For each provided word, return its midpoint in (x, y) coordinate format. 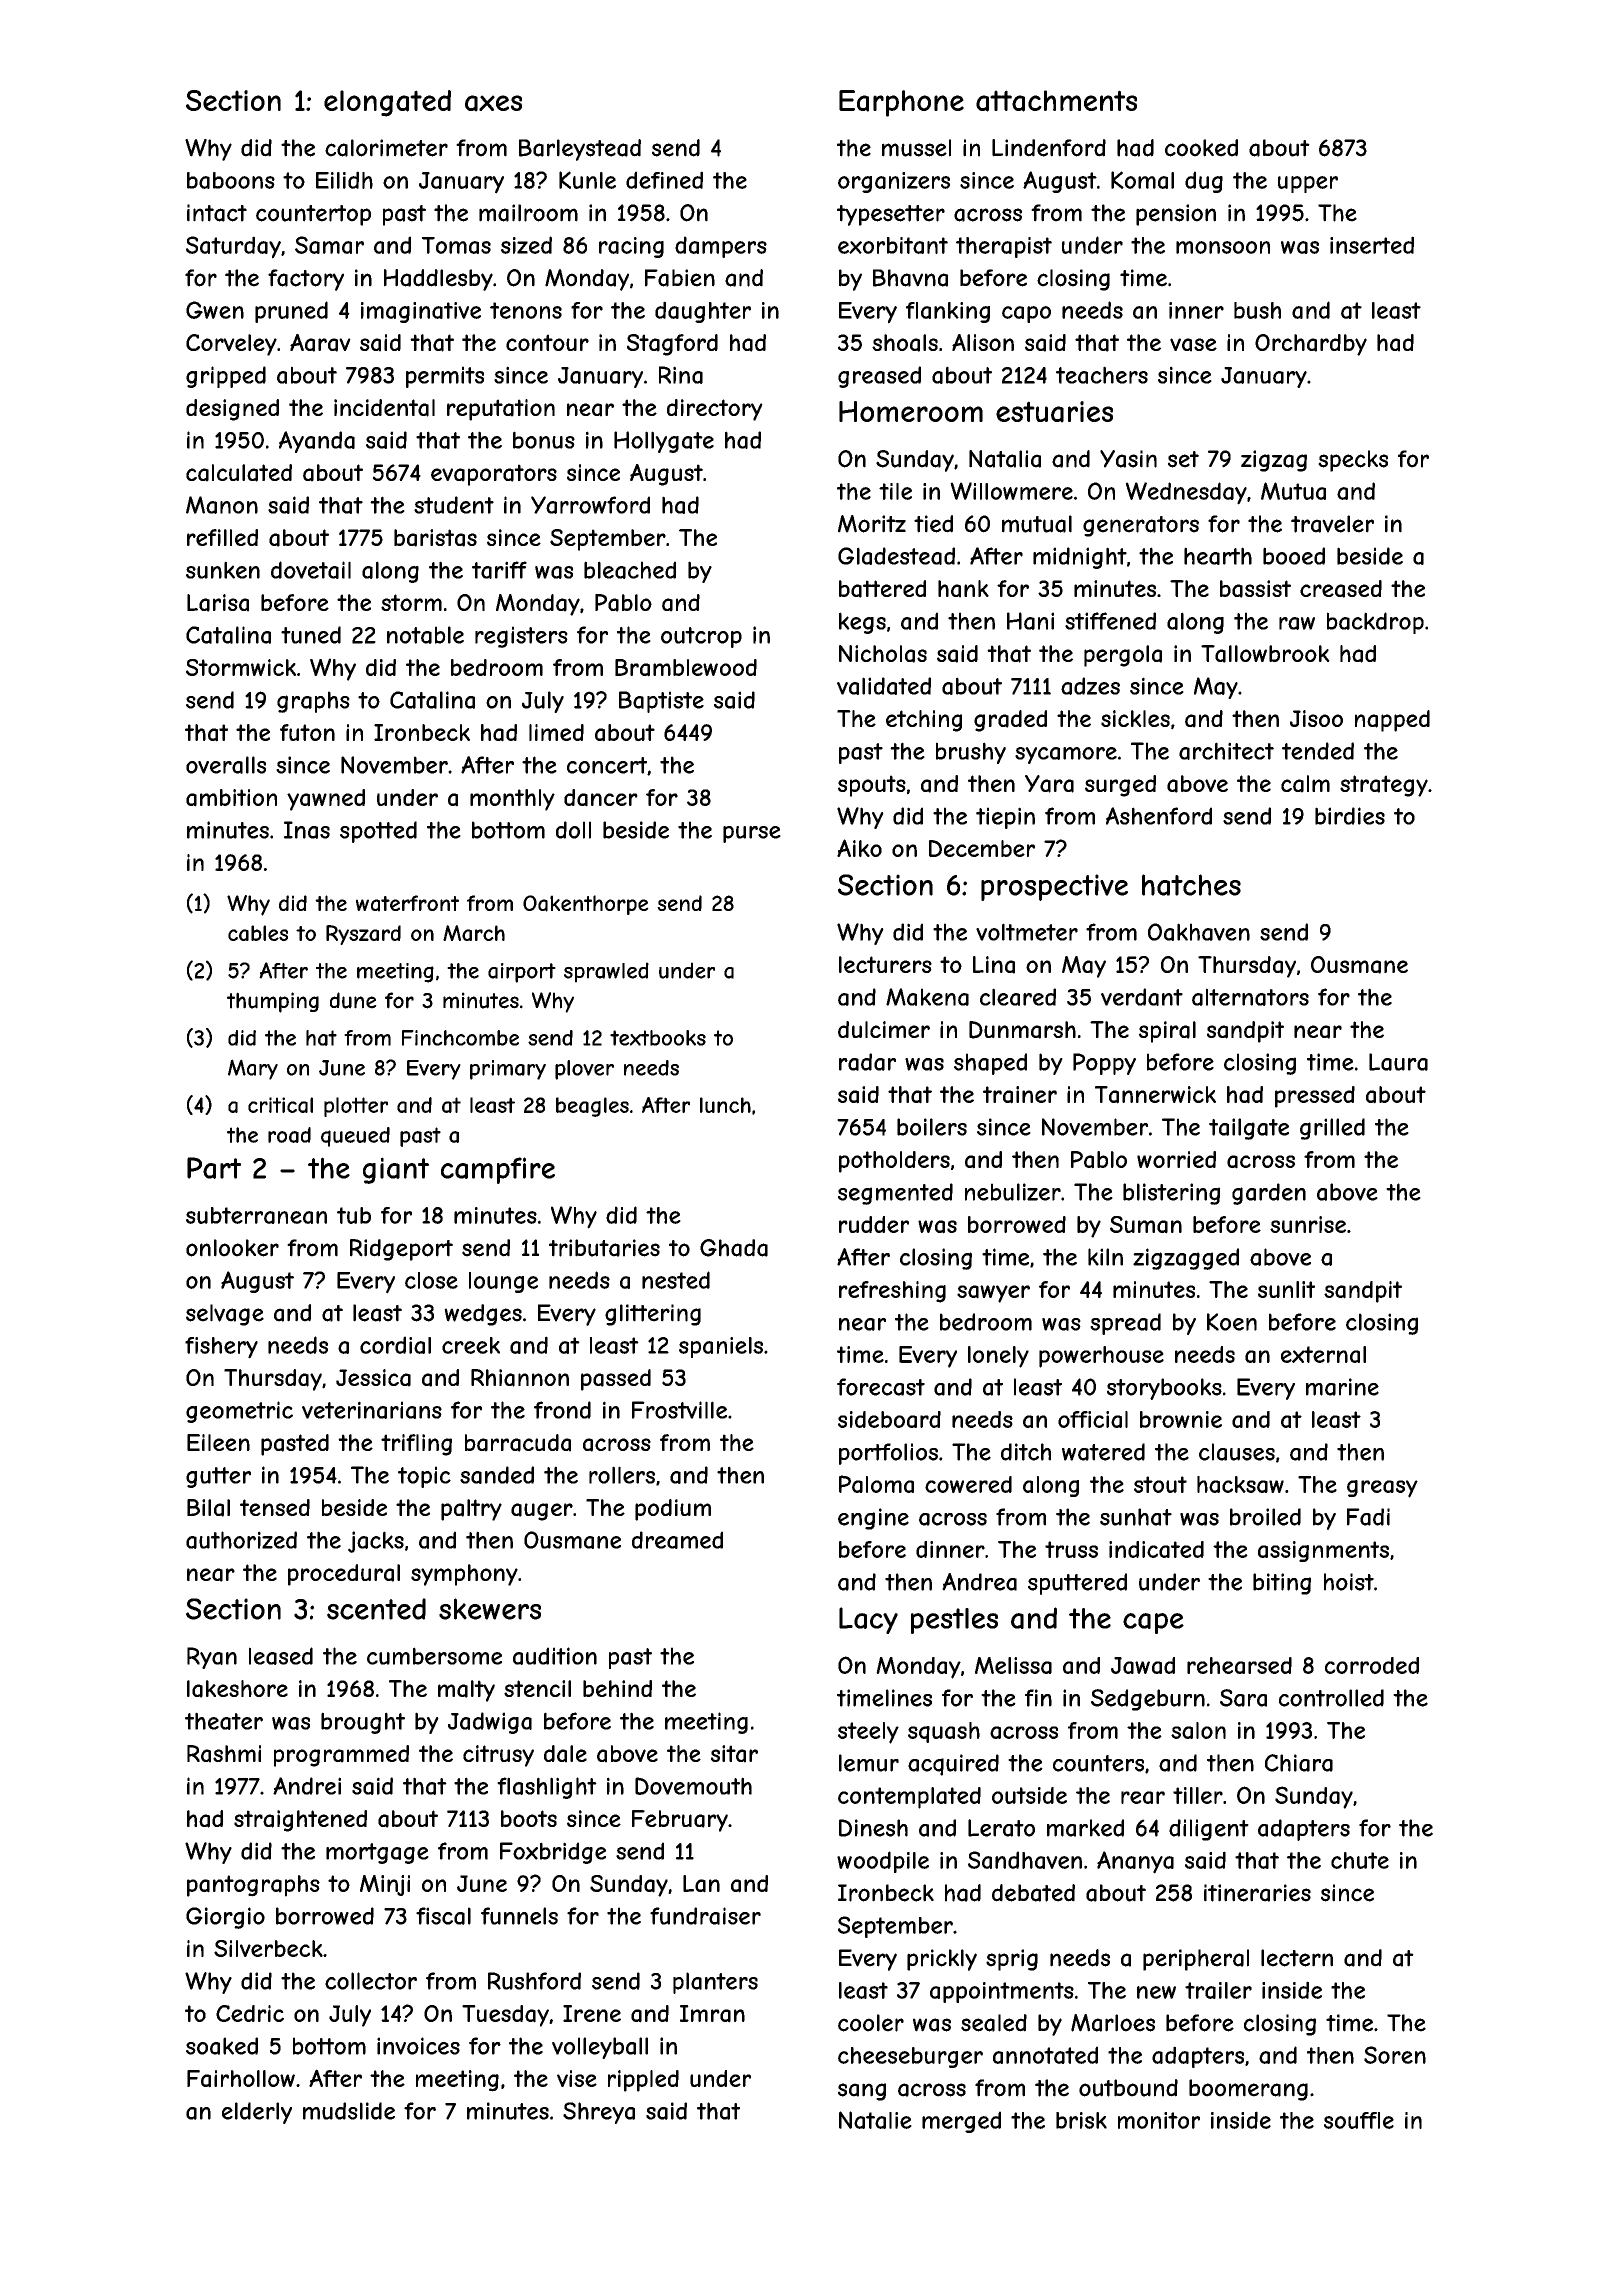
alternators (1250, 997)
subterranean (256, 1215)
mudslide (349, 2111)
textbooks (658, 1038)
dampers (721, 247)
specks (1353, 461)
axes (493, 103)
